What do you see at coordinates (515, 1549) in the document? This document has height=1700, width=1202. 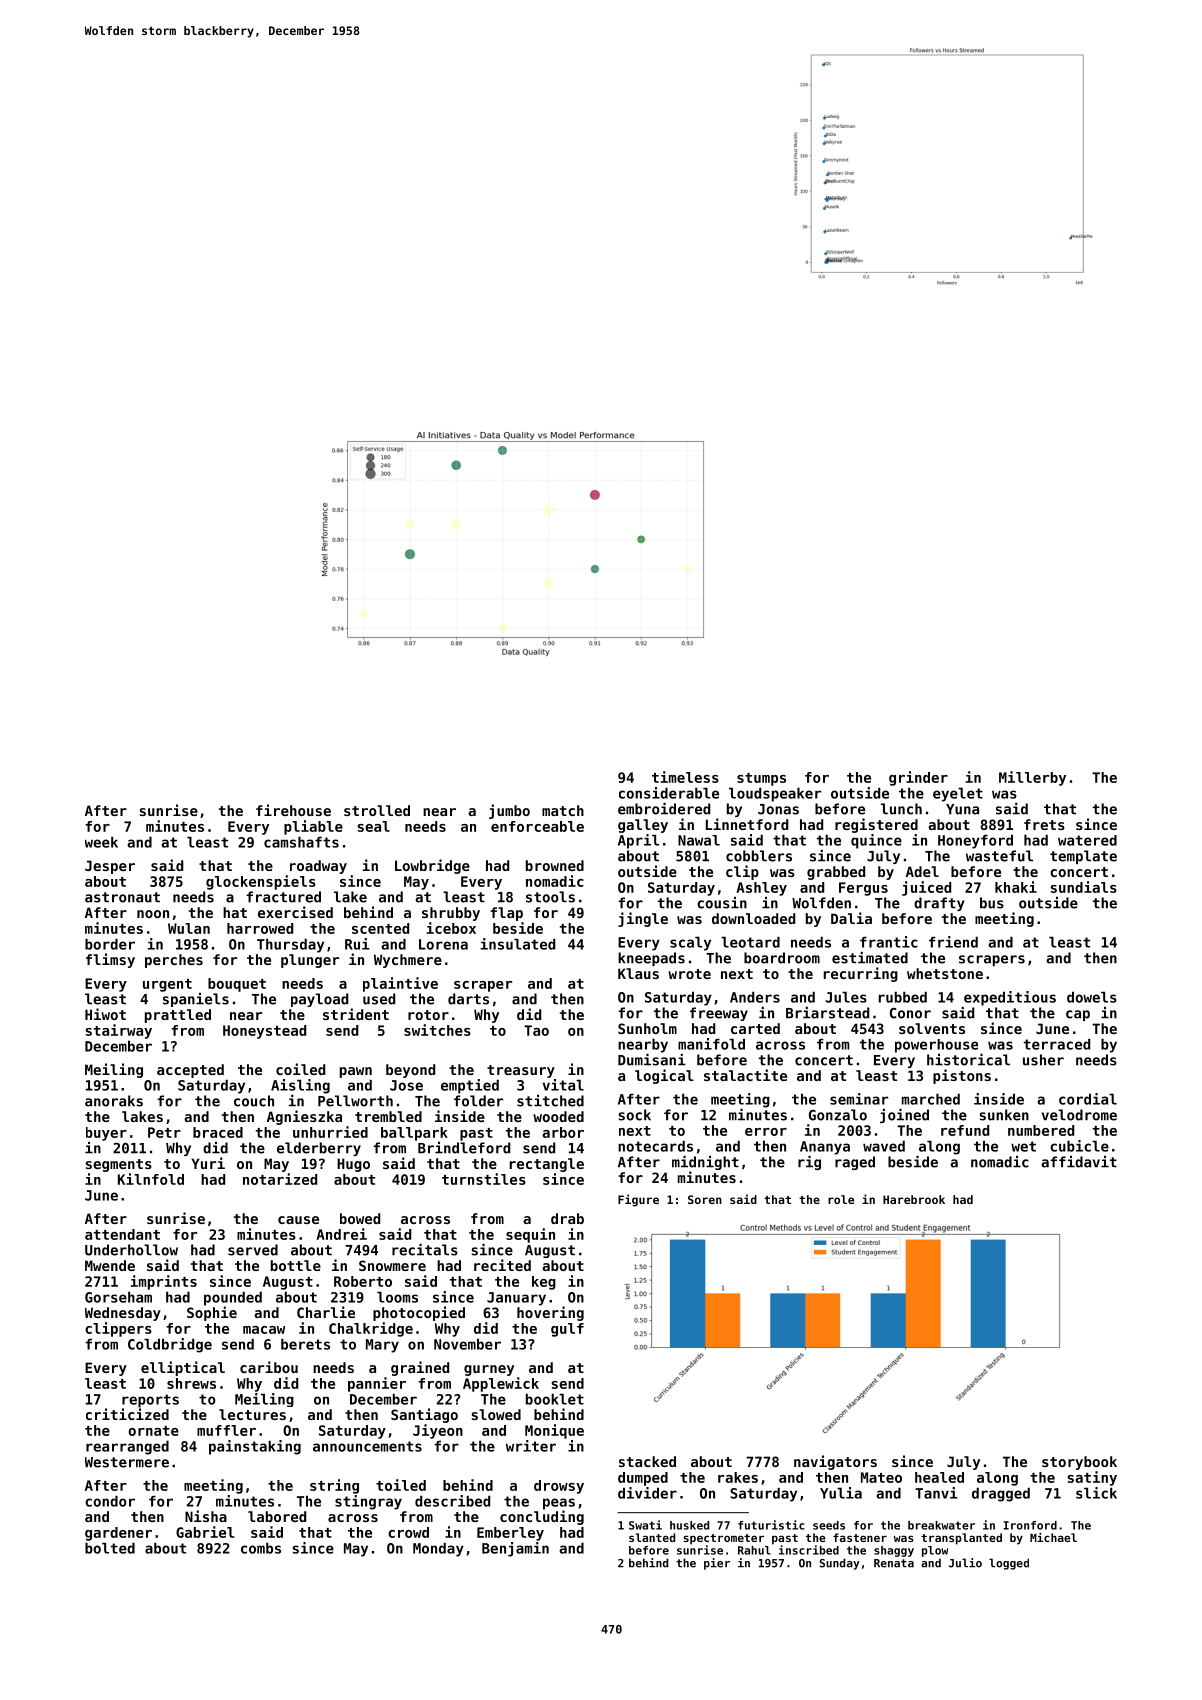 I see `Benjamin` at bounding box center [515, 1549].
